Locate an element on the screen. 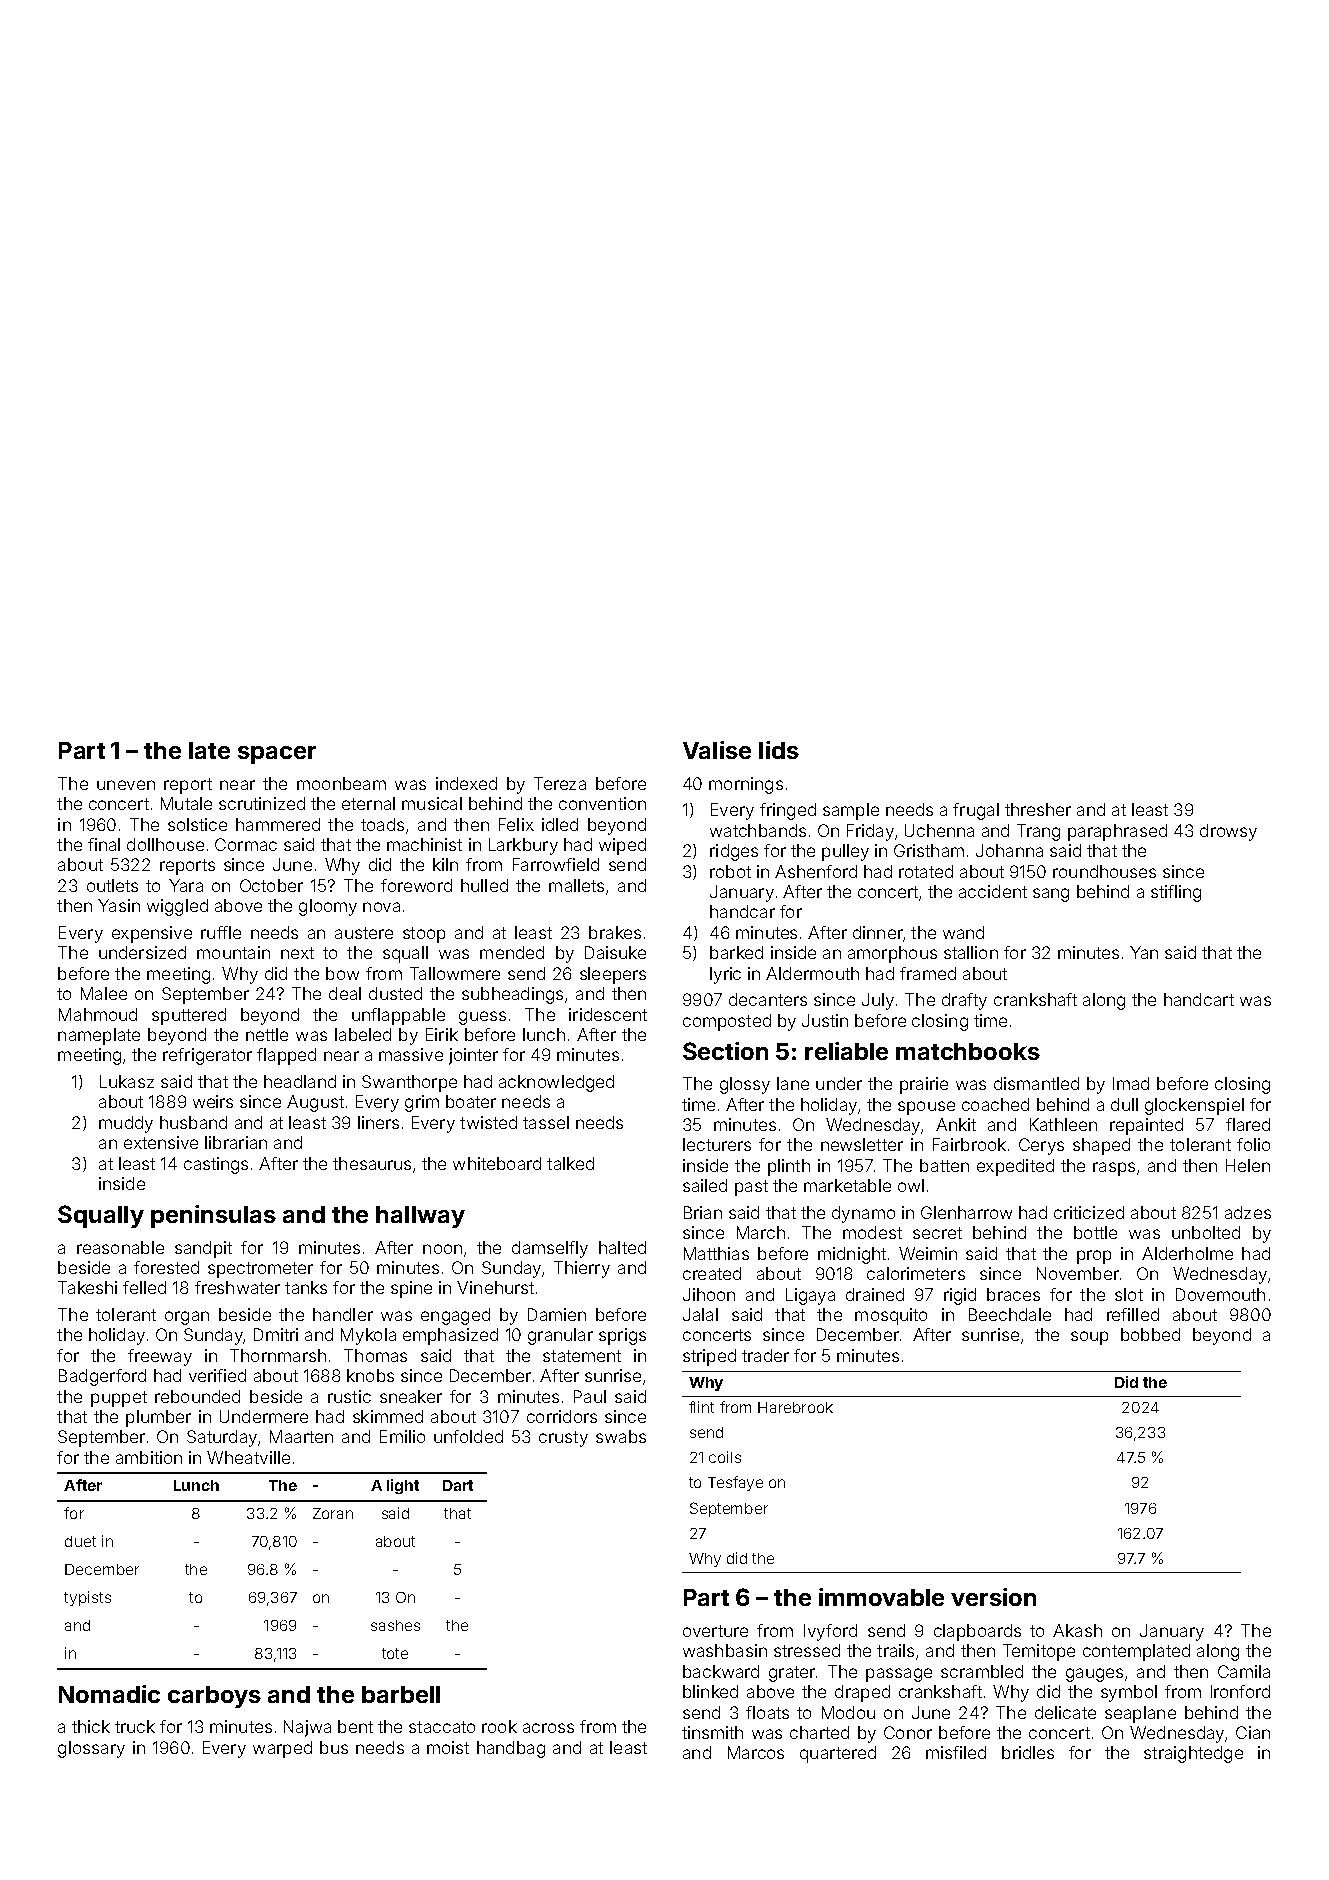  light is located at coordinates (403, 1486).
